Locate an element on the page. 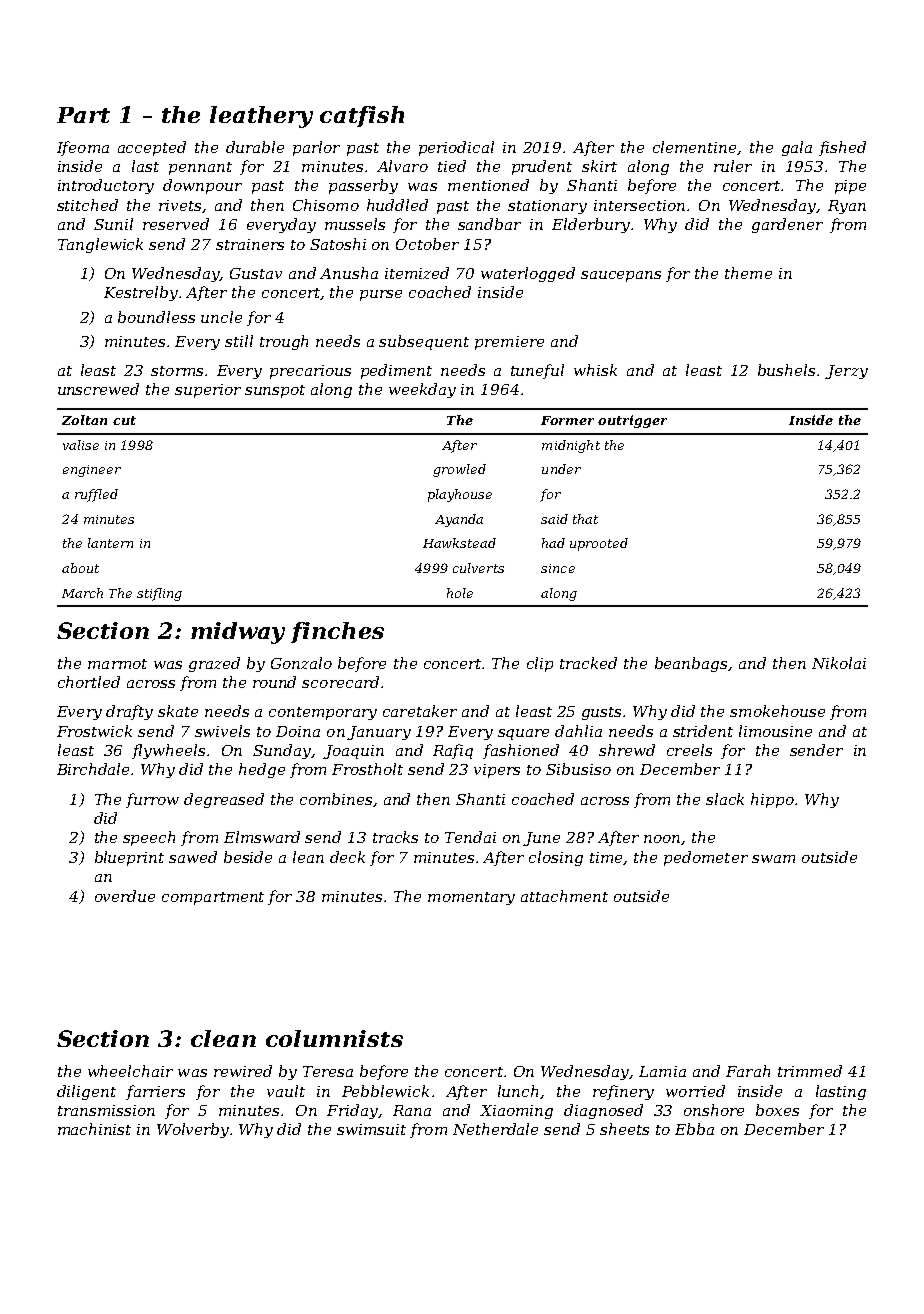 The width and height of the page is (924, 1314). catfish is located at coordinates (362, 116).
